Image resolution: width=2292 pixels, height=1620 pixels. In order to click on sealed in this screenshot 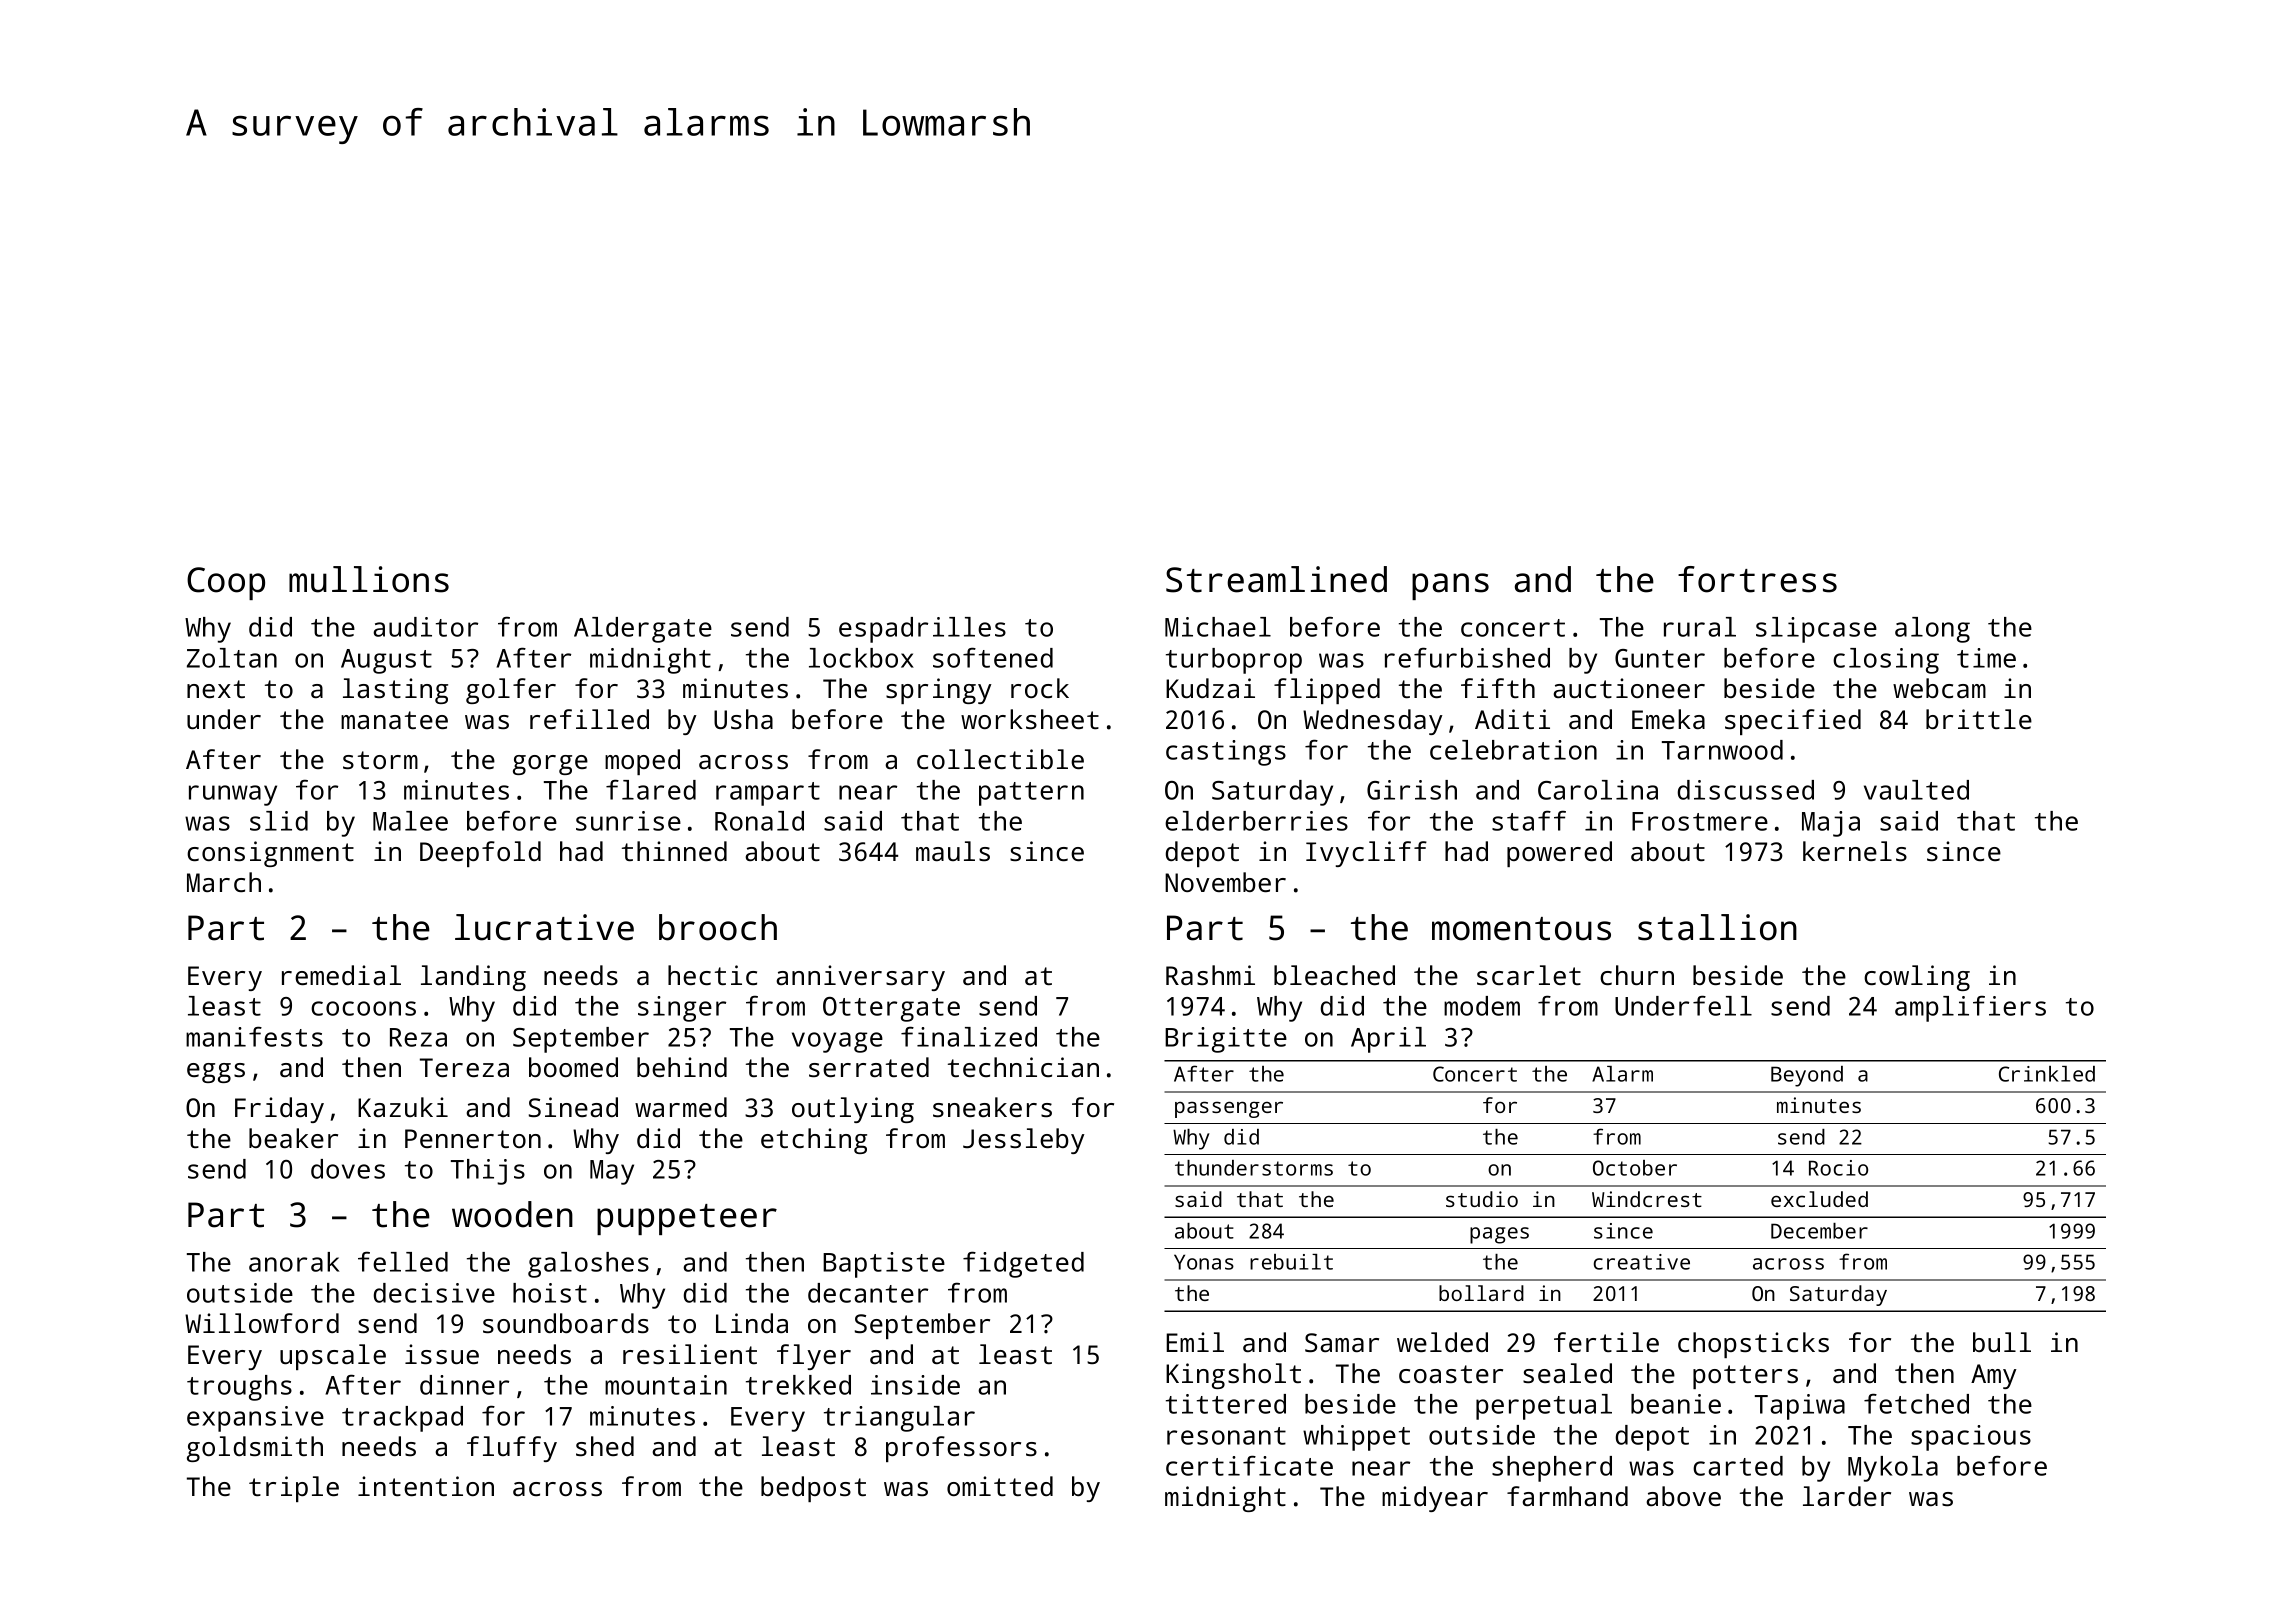, I will do `click(1567, 1373)`.
